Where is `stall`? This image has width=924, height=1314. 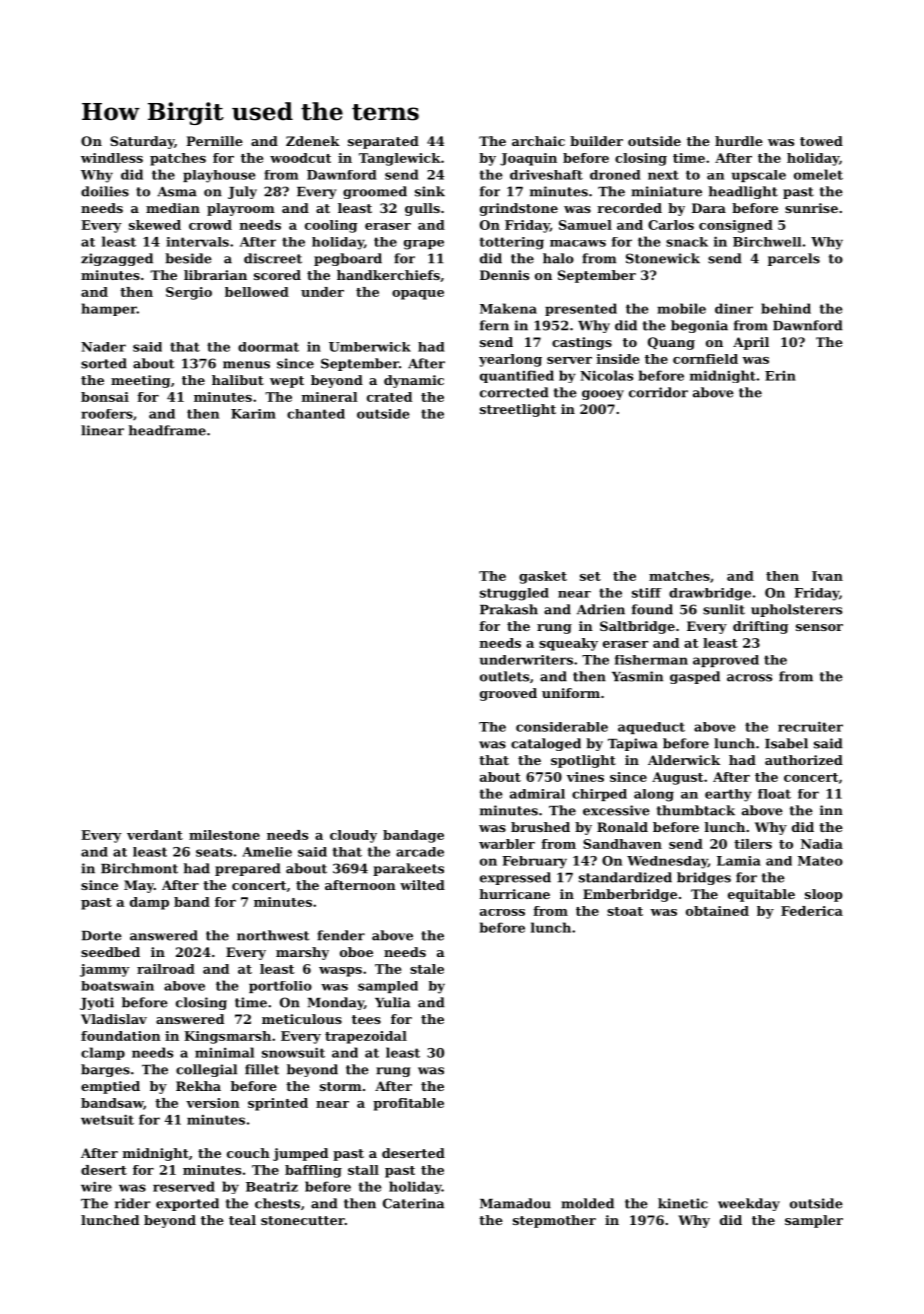 stall is located at coordinates (363, 1170).
